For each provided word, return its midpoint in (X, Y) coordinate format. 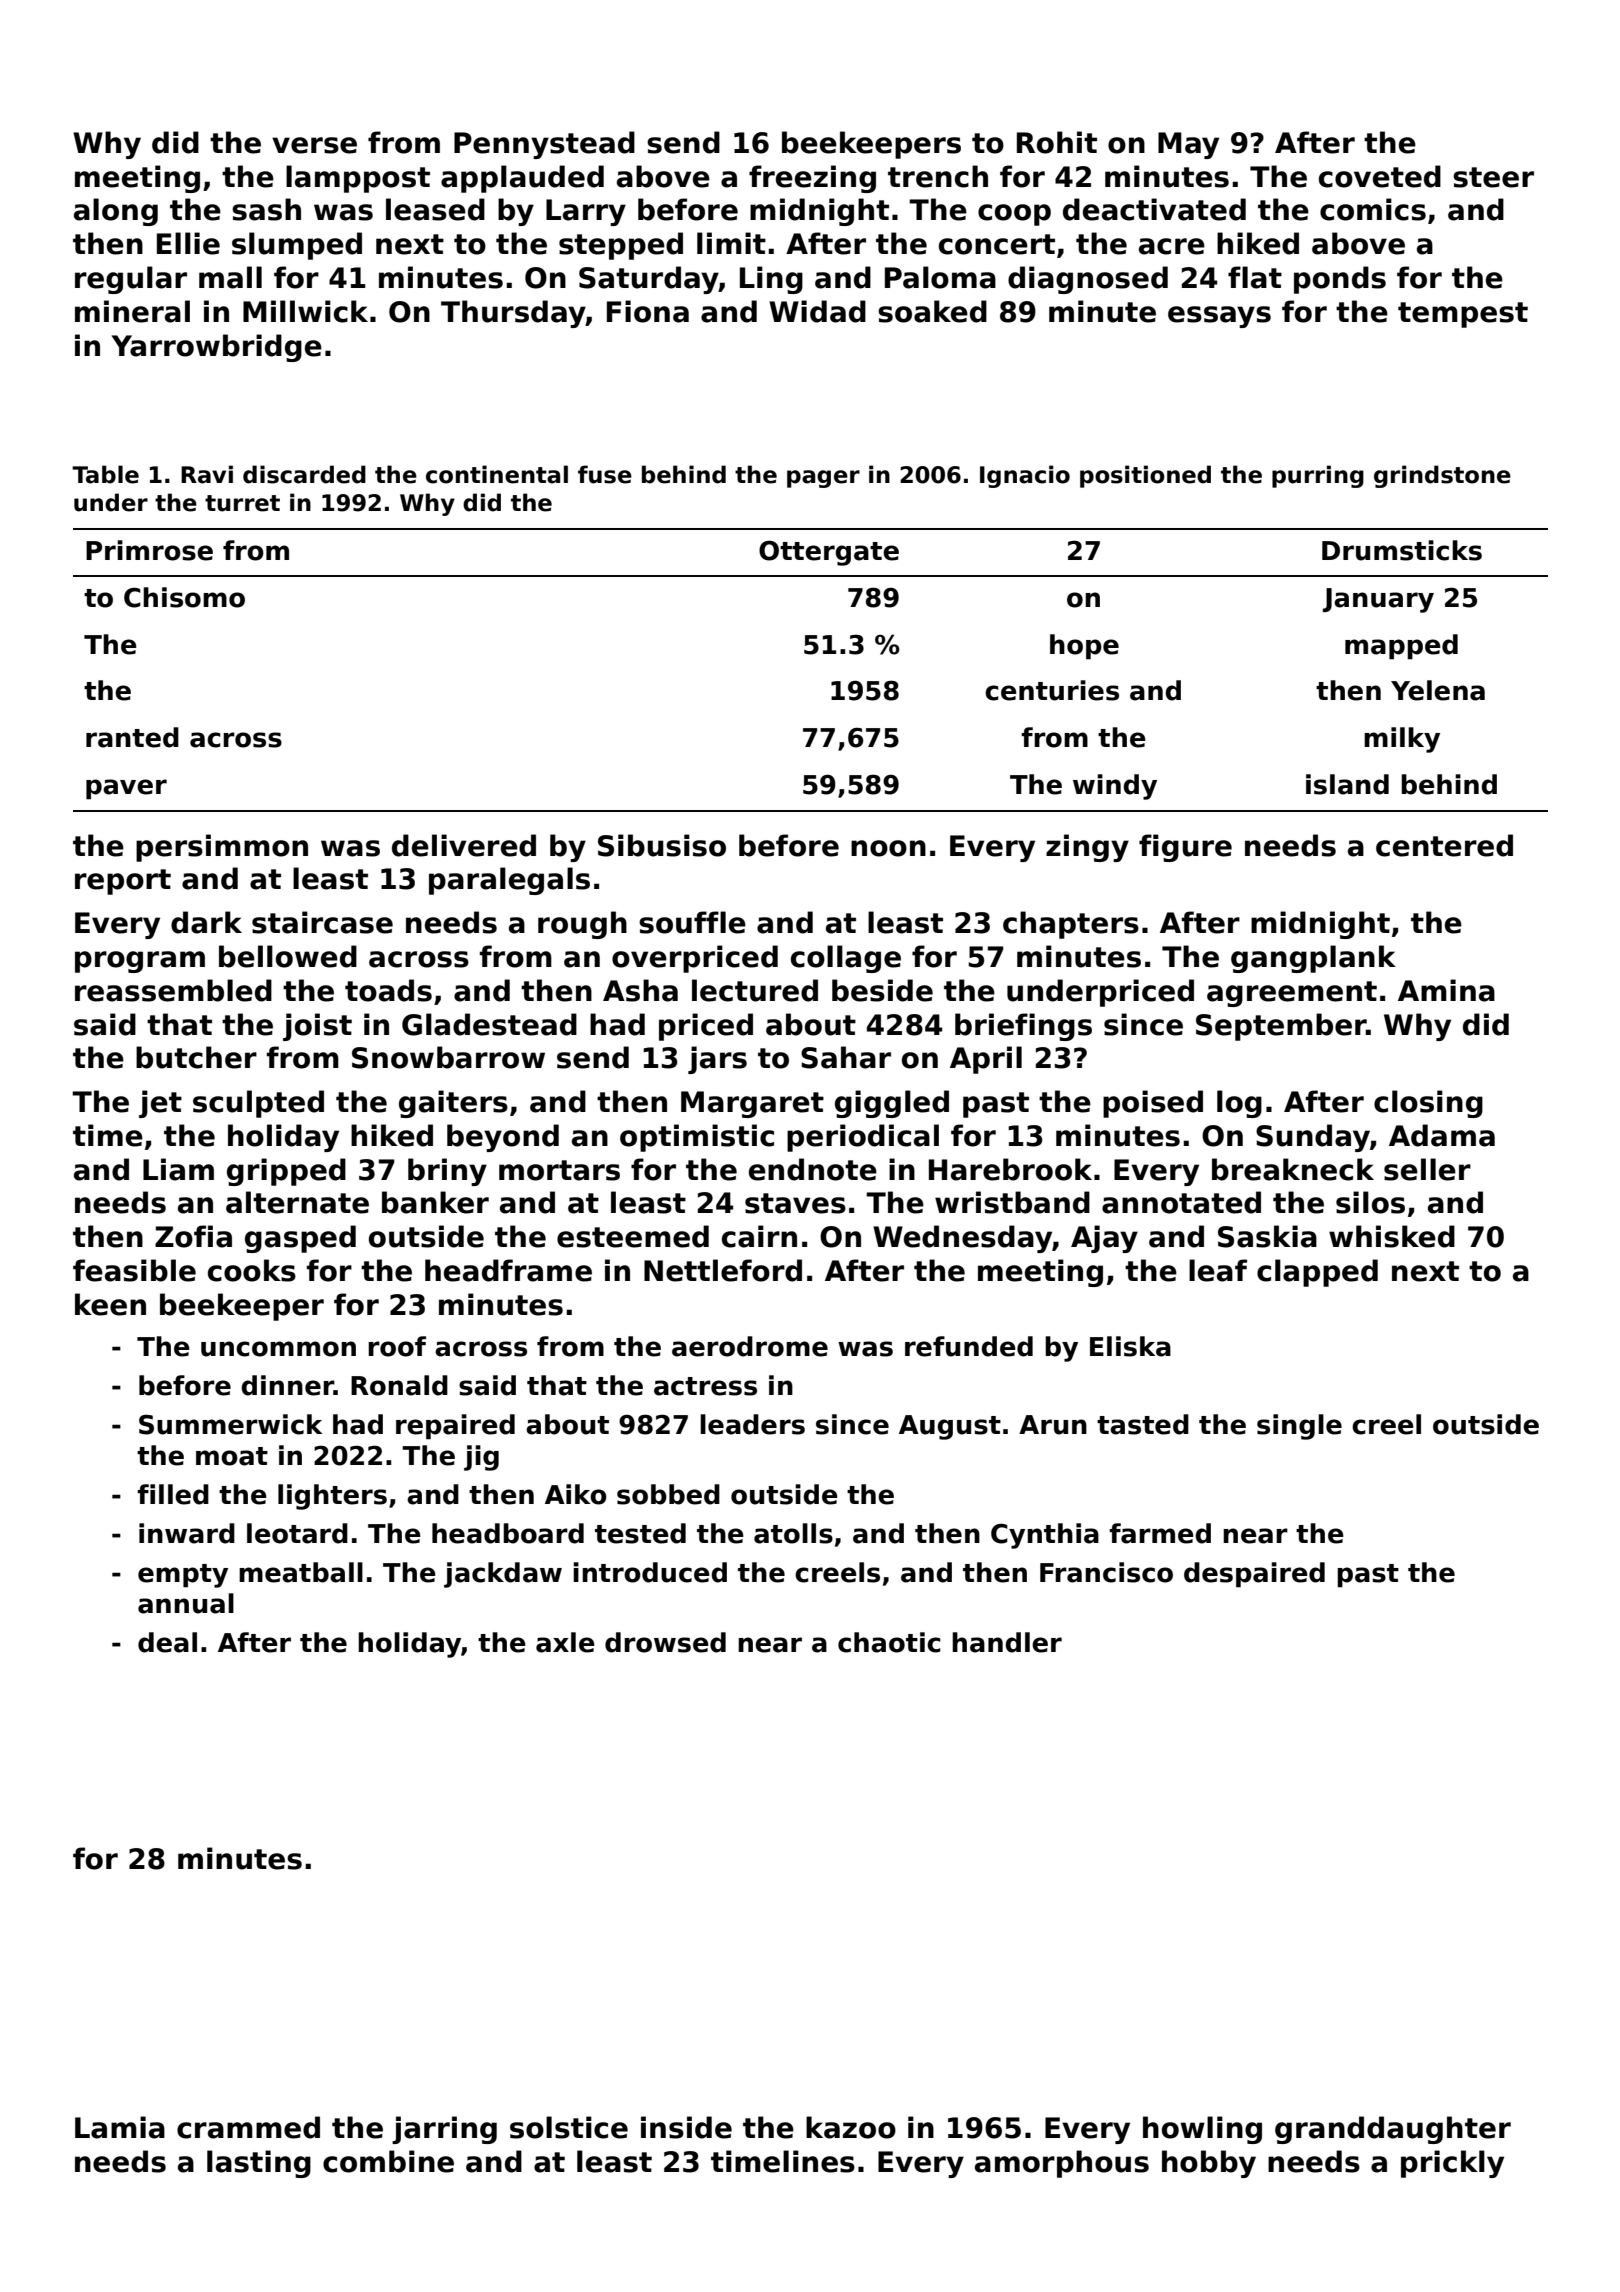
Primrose (149, 550)
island (1347, 784)
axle (565, 1642)
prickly (1452, 2164)
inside (686, 2127)
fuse (605, 474)
